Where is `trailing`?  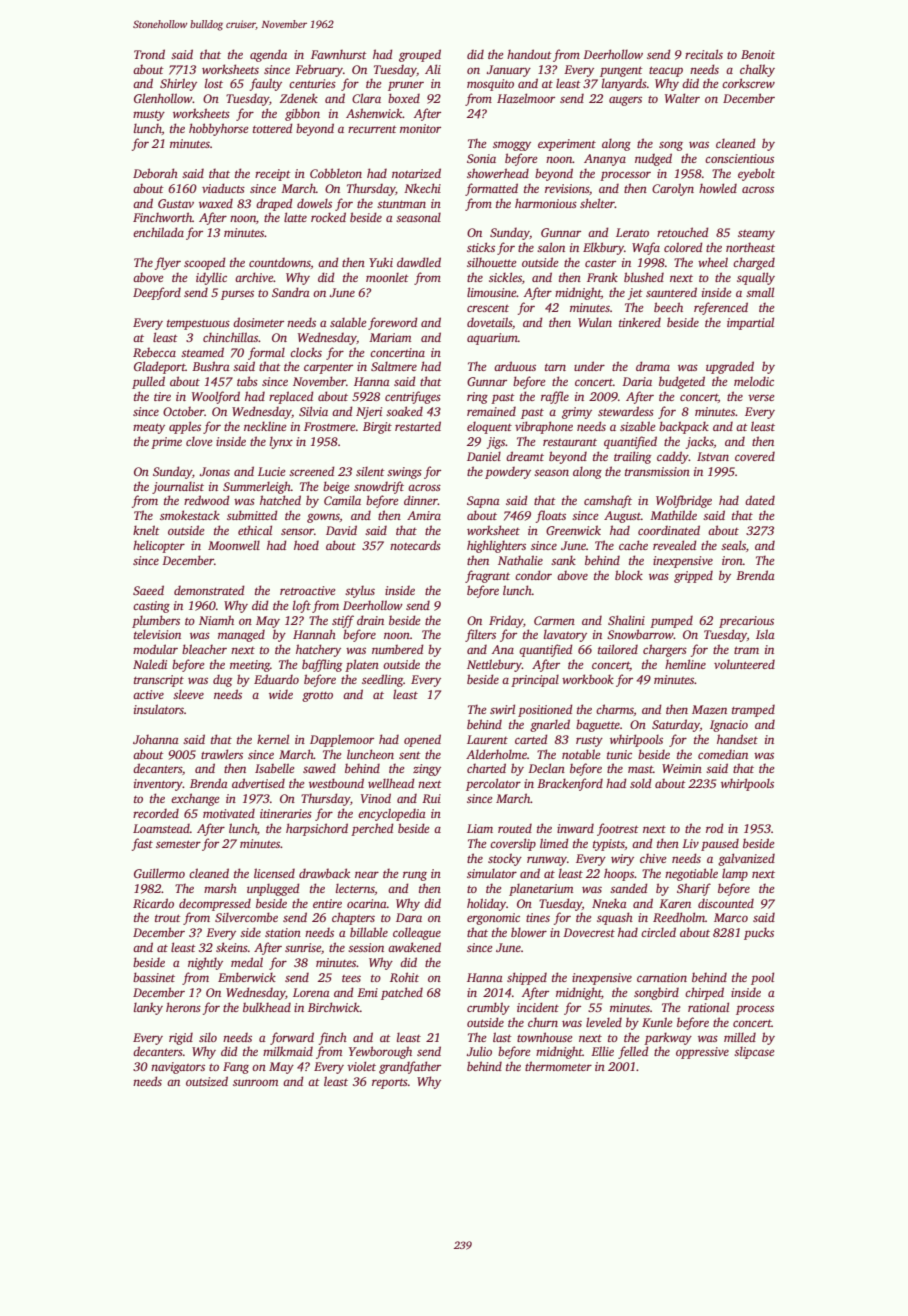 trailing is located at coordinates (632, 457).
